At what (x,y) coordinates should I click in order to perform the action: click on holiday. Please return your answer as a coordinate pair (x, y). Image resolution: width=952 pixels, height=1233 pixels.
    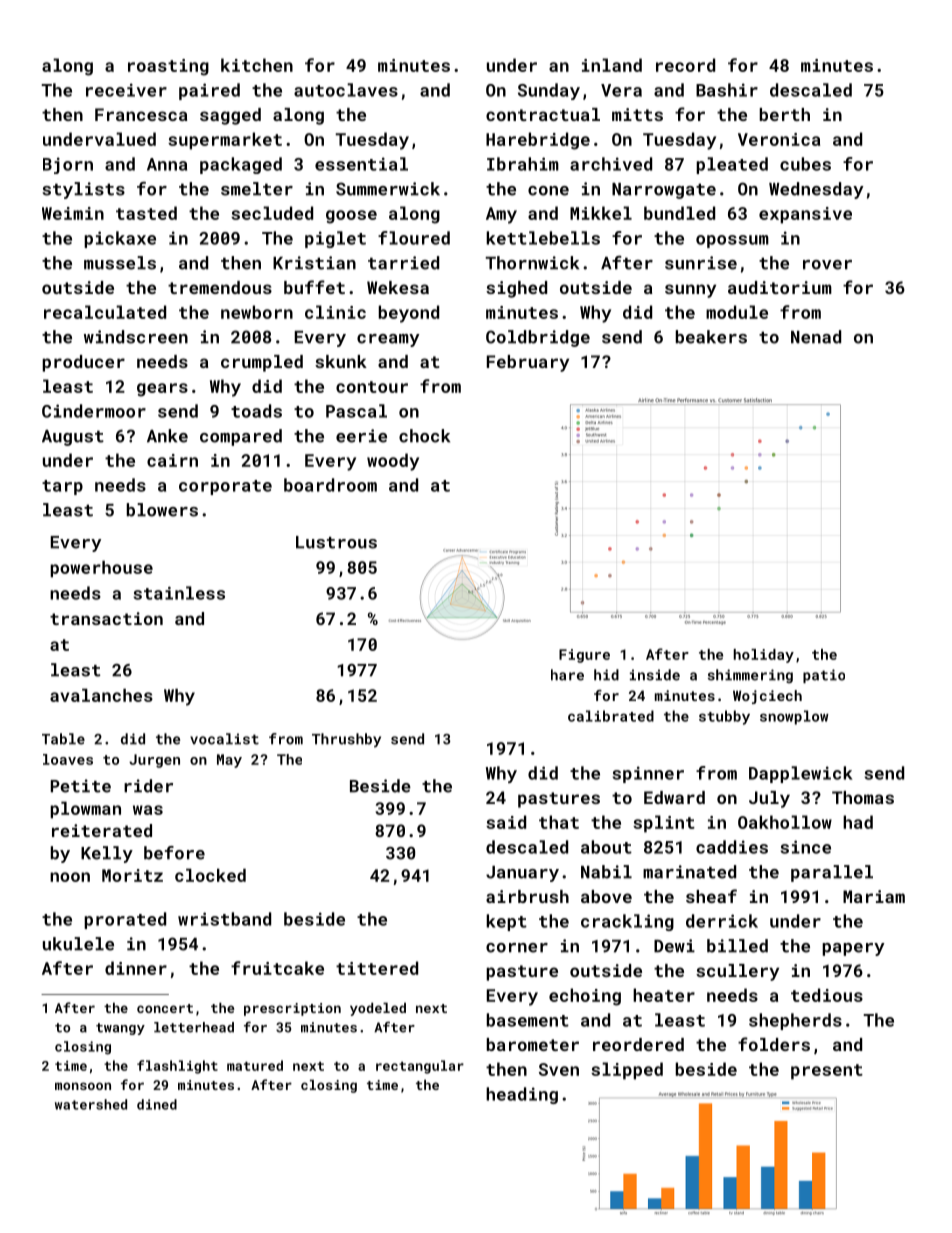
    Looking at the image, I should click on (764, 656).
